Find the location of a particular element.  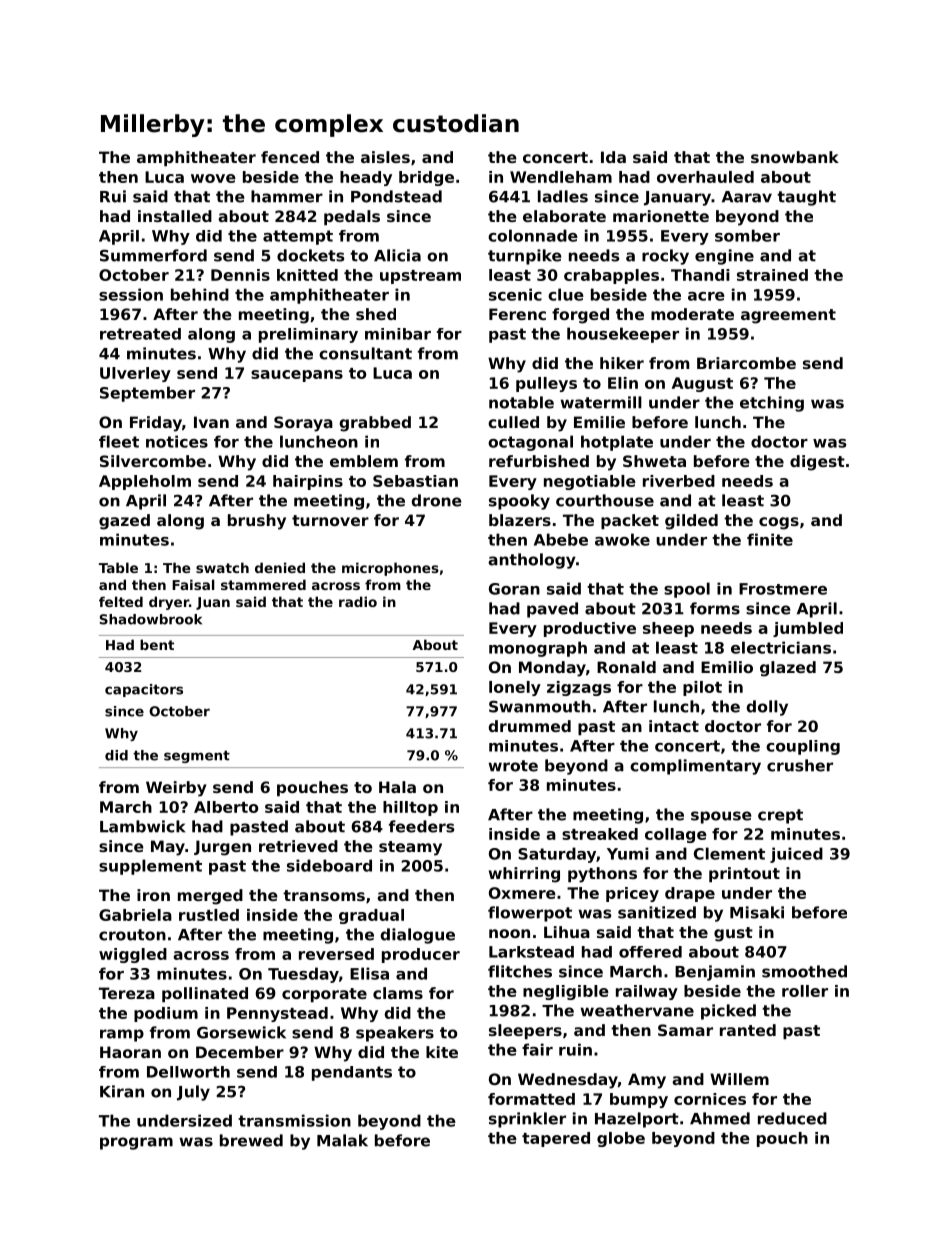

brewed is located at coordinates (251, 1140).
